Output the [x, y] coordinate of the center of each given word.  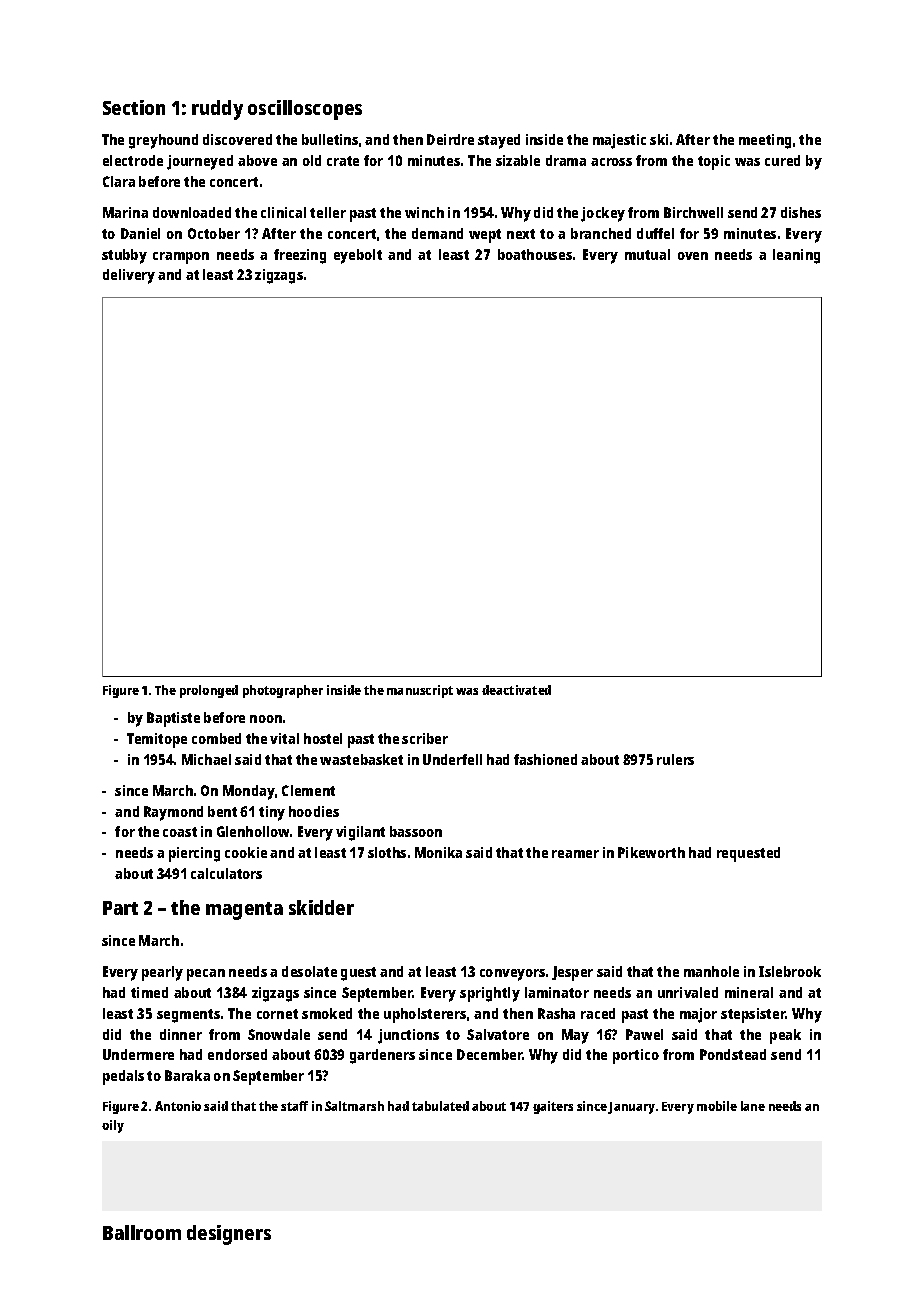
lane [753, 1106]
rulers [675, 759]
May [575, 1036]
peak [785, 1036]
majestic [619, 141]
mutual [647, 254]
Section [134, 107]
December [489, 1054]
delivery [129, 276]
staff [294, 1106]
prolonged [209, 691]
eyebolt [358, 256]
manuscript [420, 691]
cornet [277, 1014]
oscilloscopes [305, 110]
